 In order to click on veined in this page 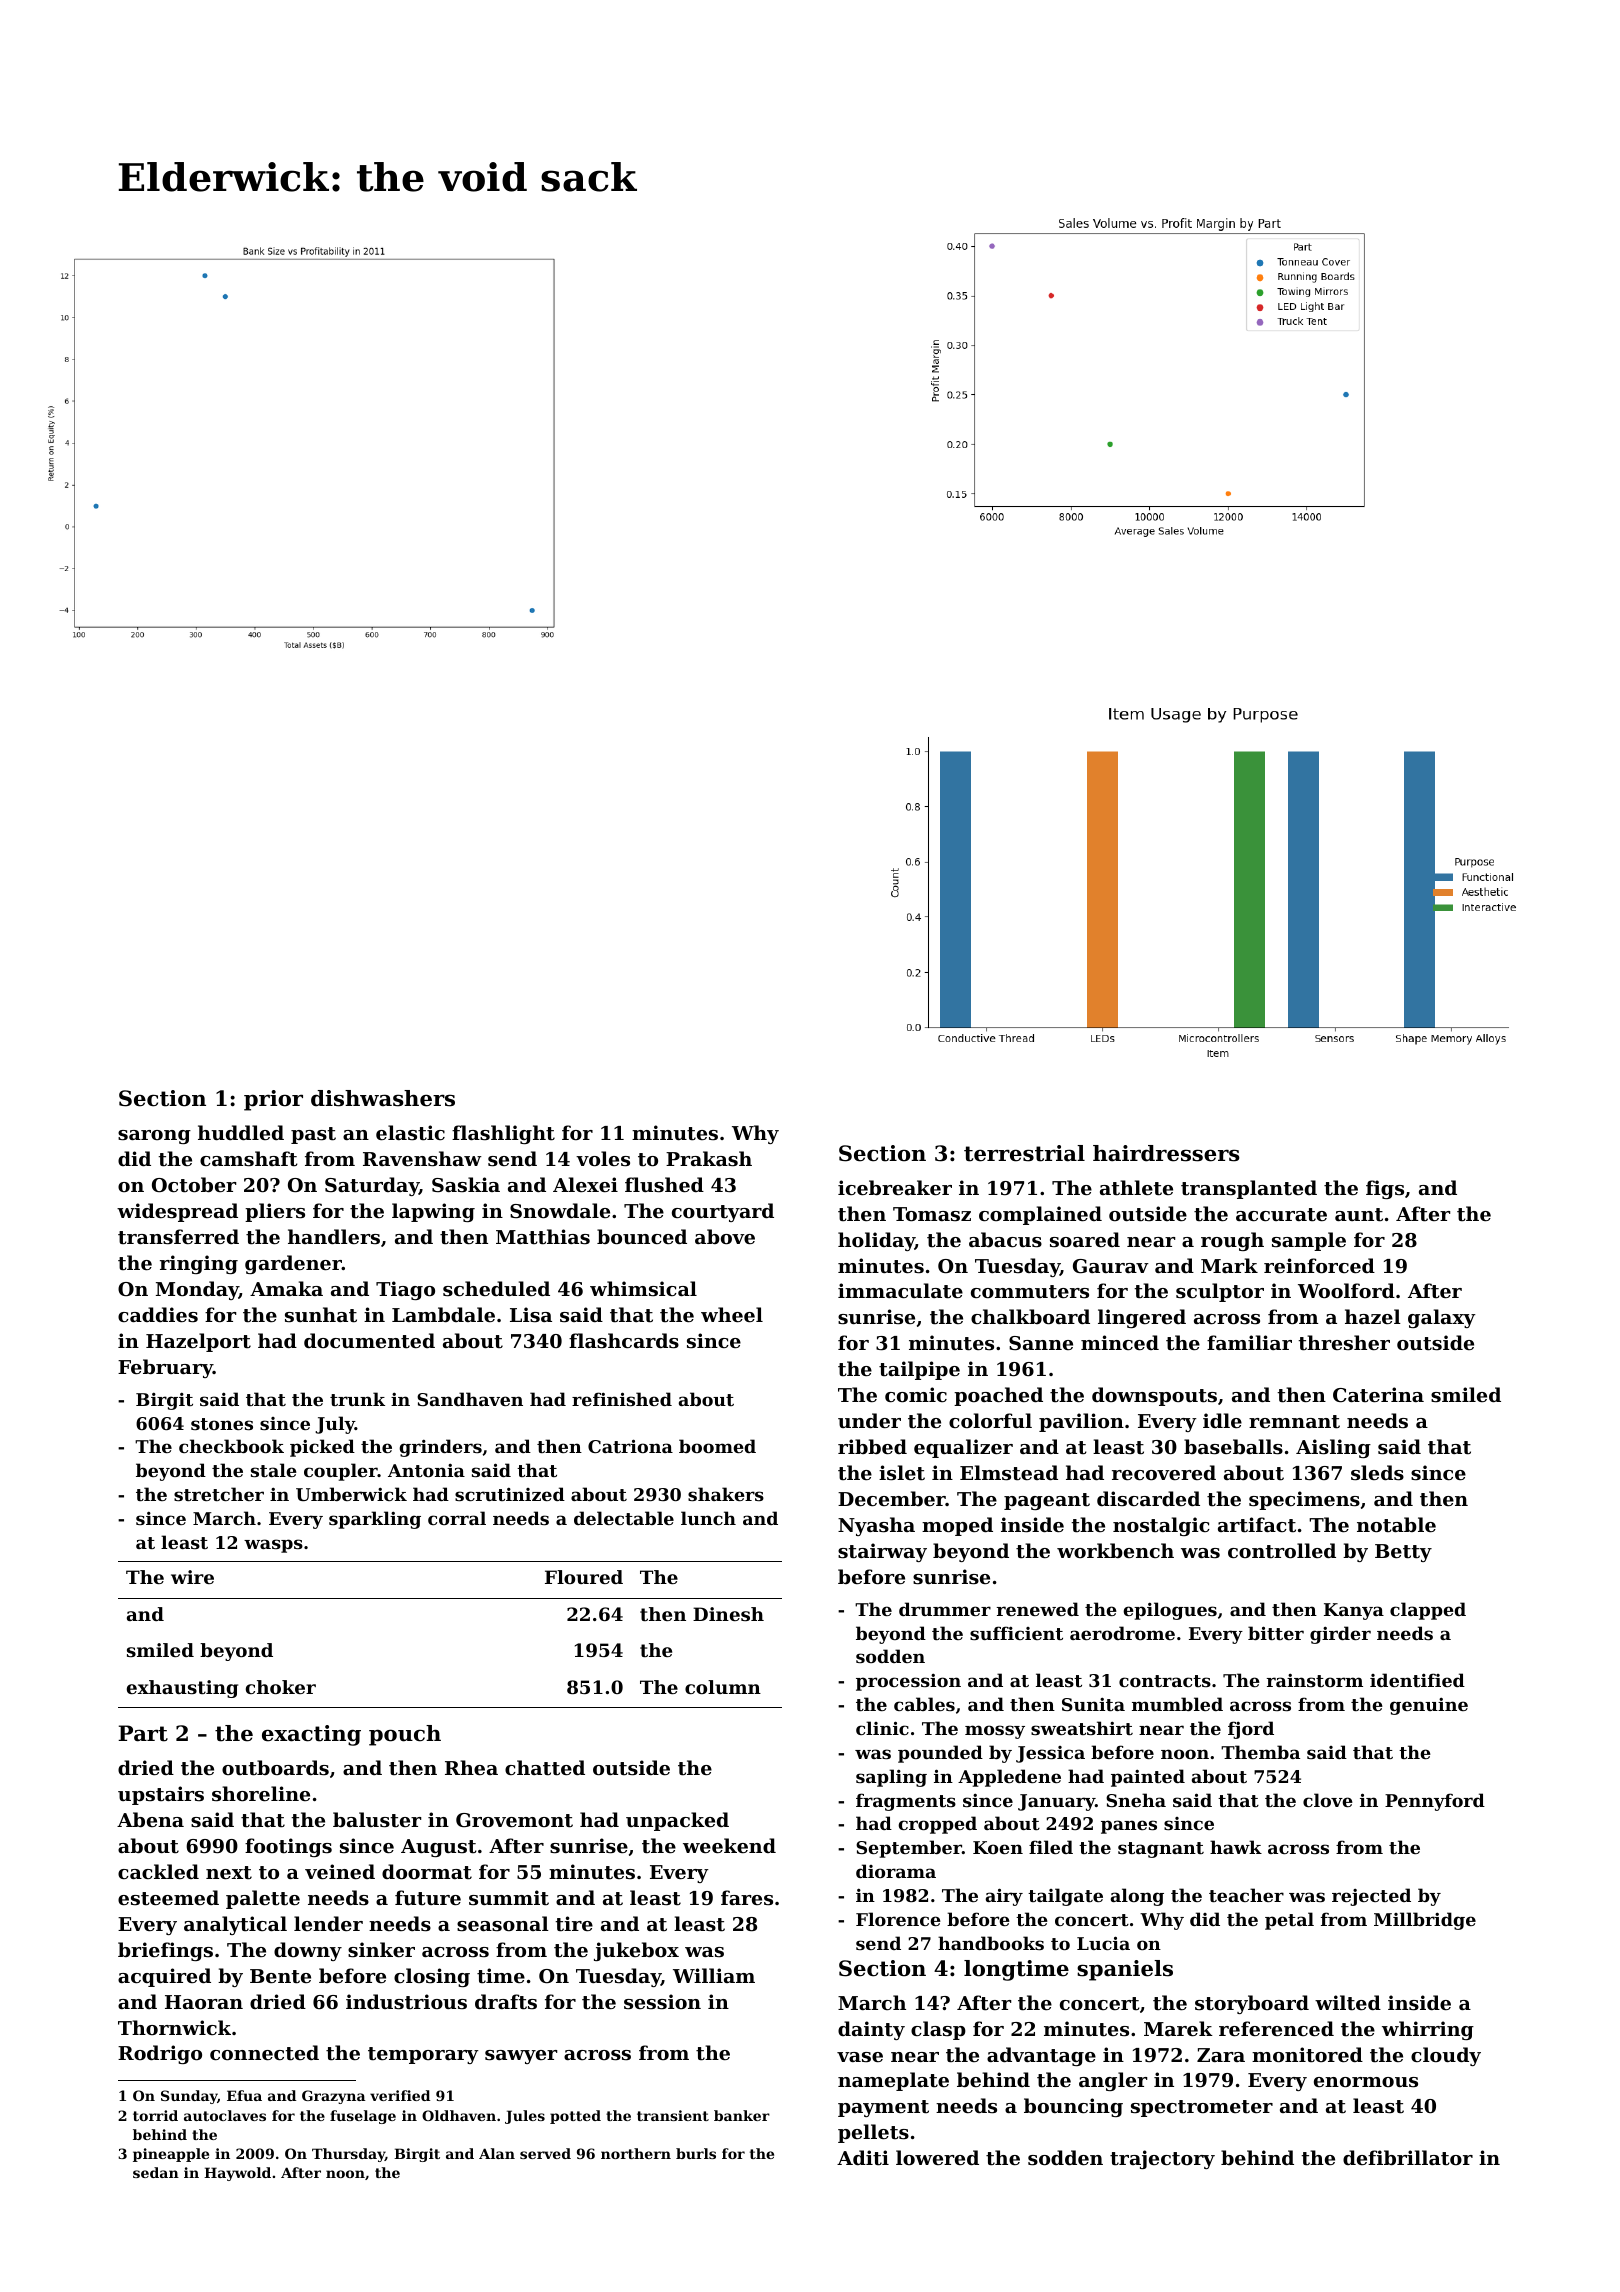, I will do `click(340, 1871)`.
